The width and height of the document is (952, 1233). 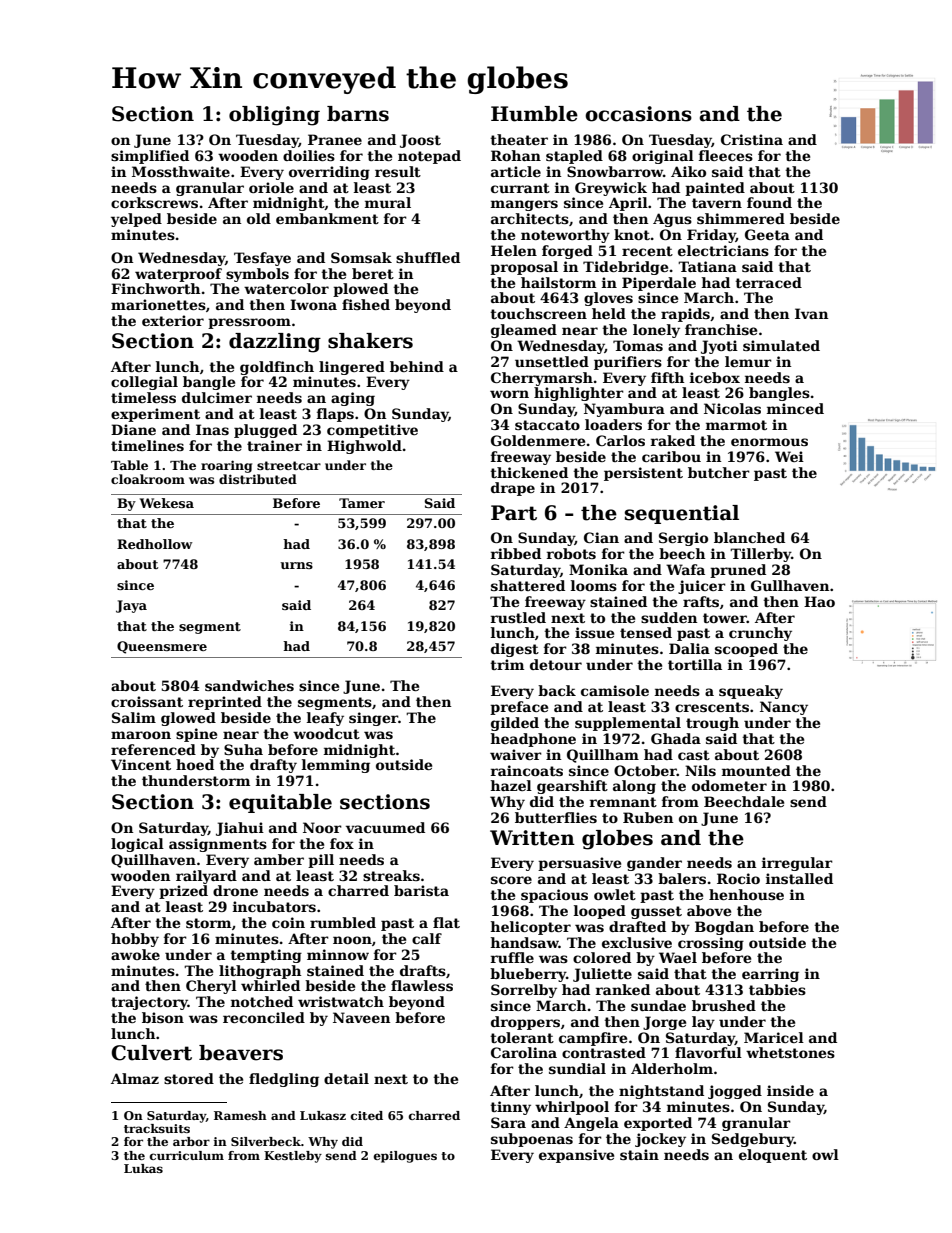 I want to click on incubators, so click(x=274, y=906).
